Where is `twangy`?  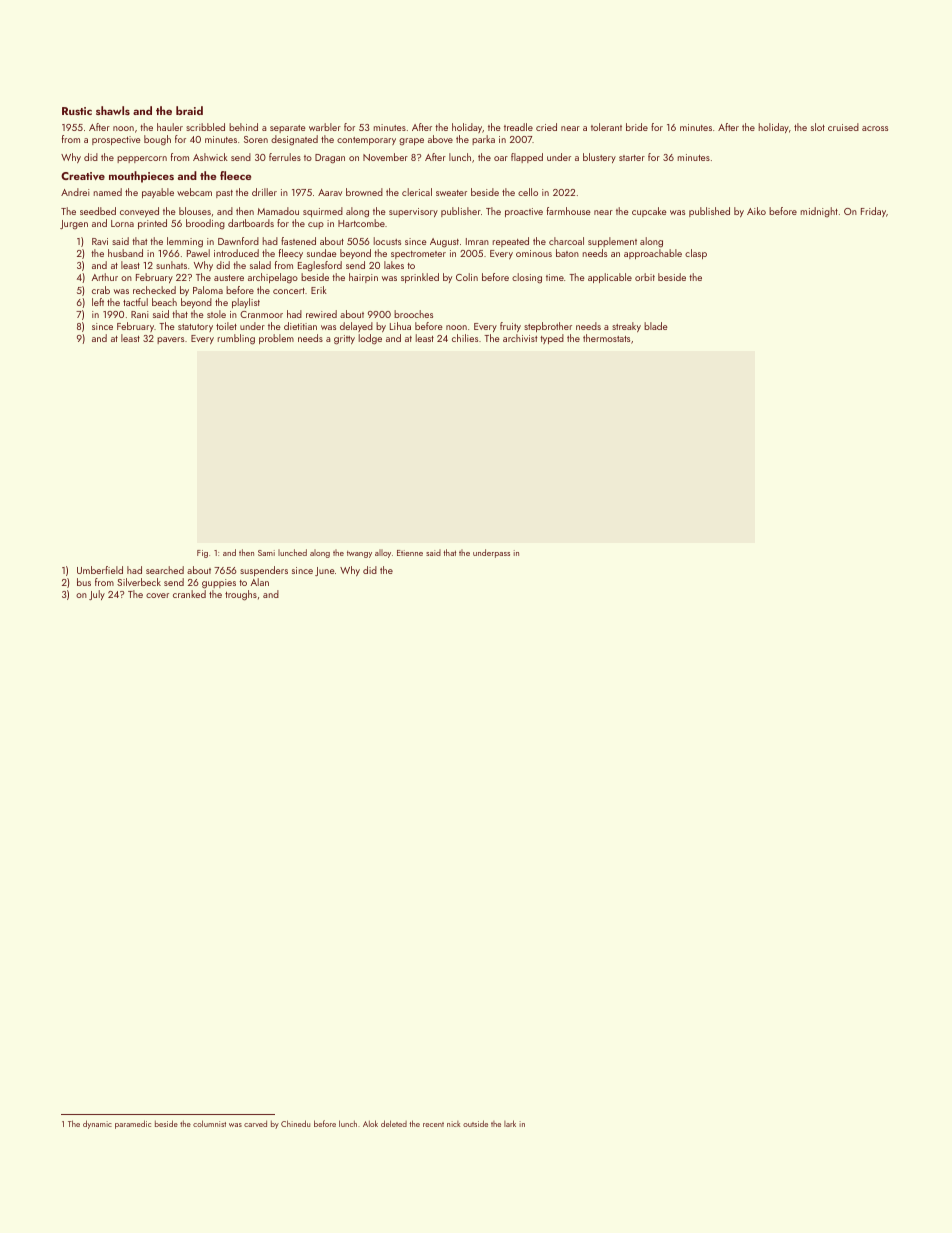
twangy is located at coordinates (359, 554).
